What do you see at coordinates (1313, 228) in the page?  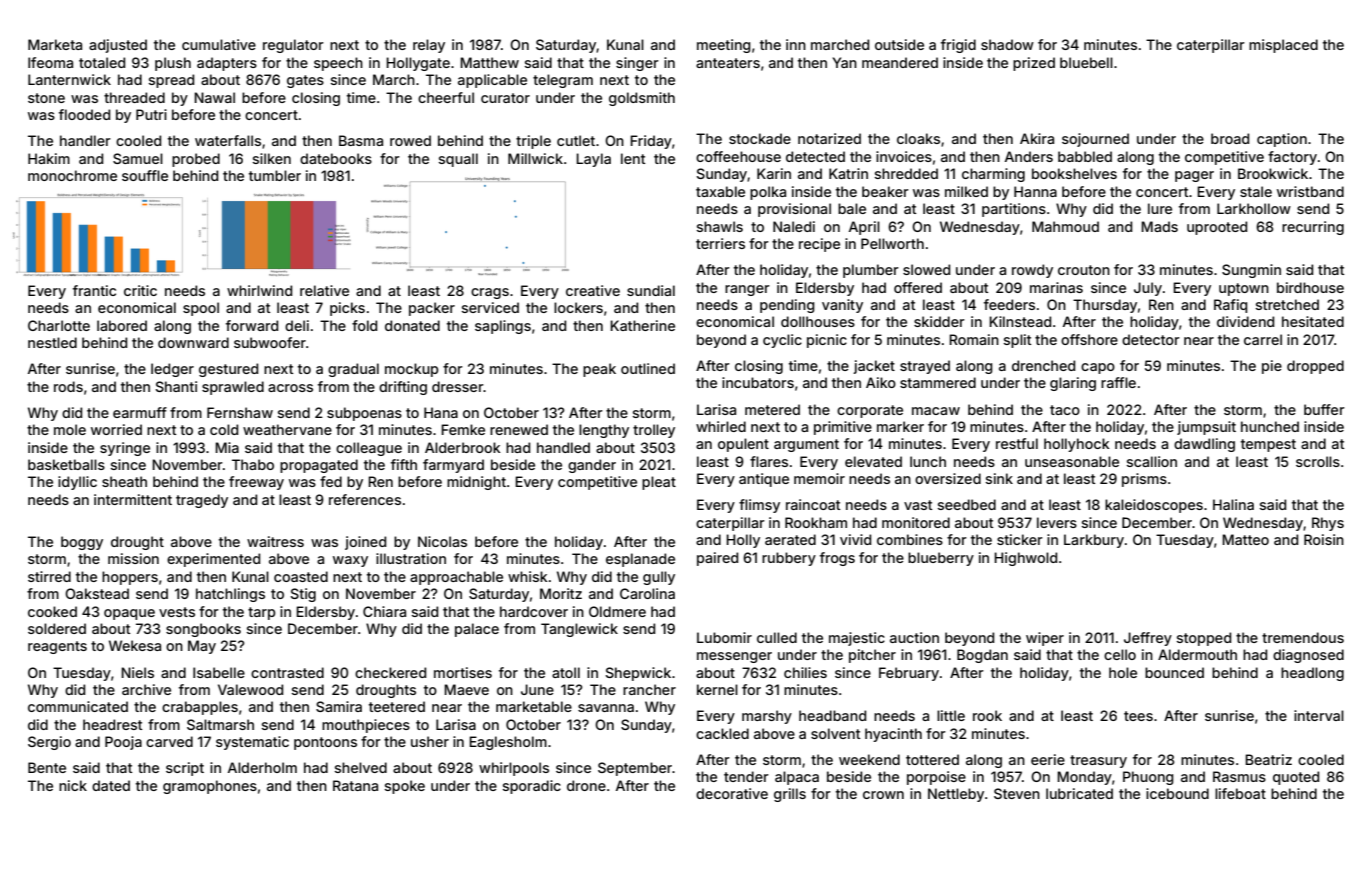 I see `recurring` at bounding box center [1313, 228].
